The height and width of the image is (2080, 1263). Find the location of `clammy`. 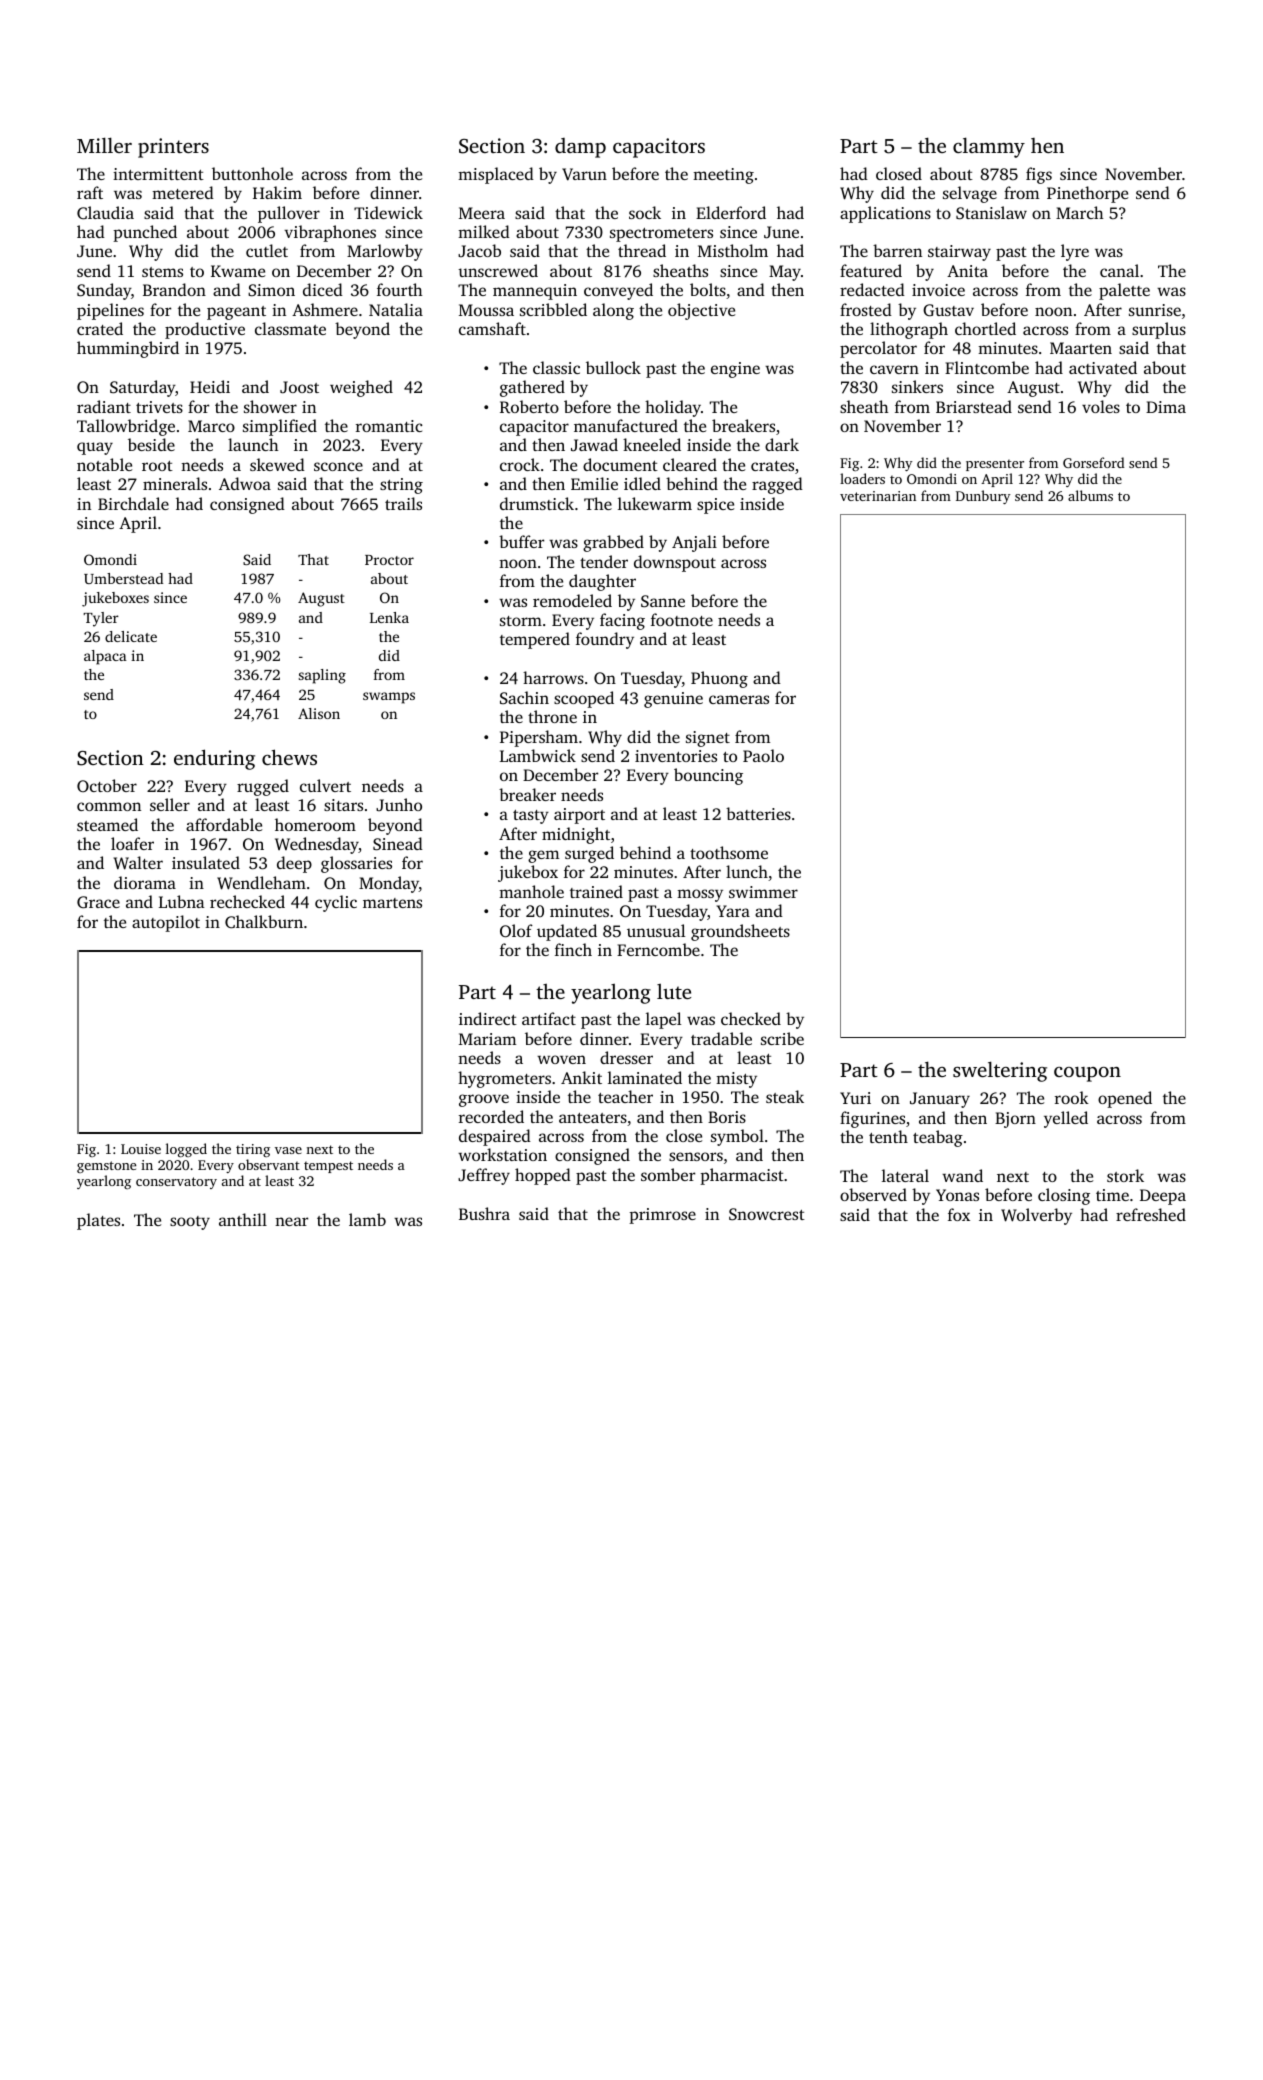

clammy is located at coordinates (989, 147).
